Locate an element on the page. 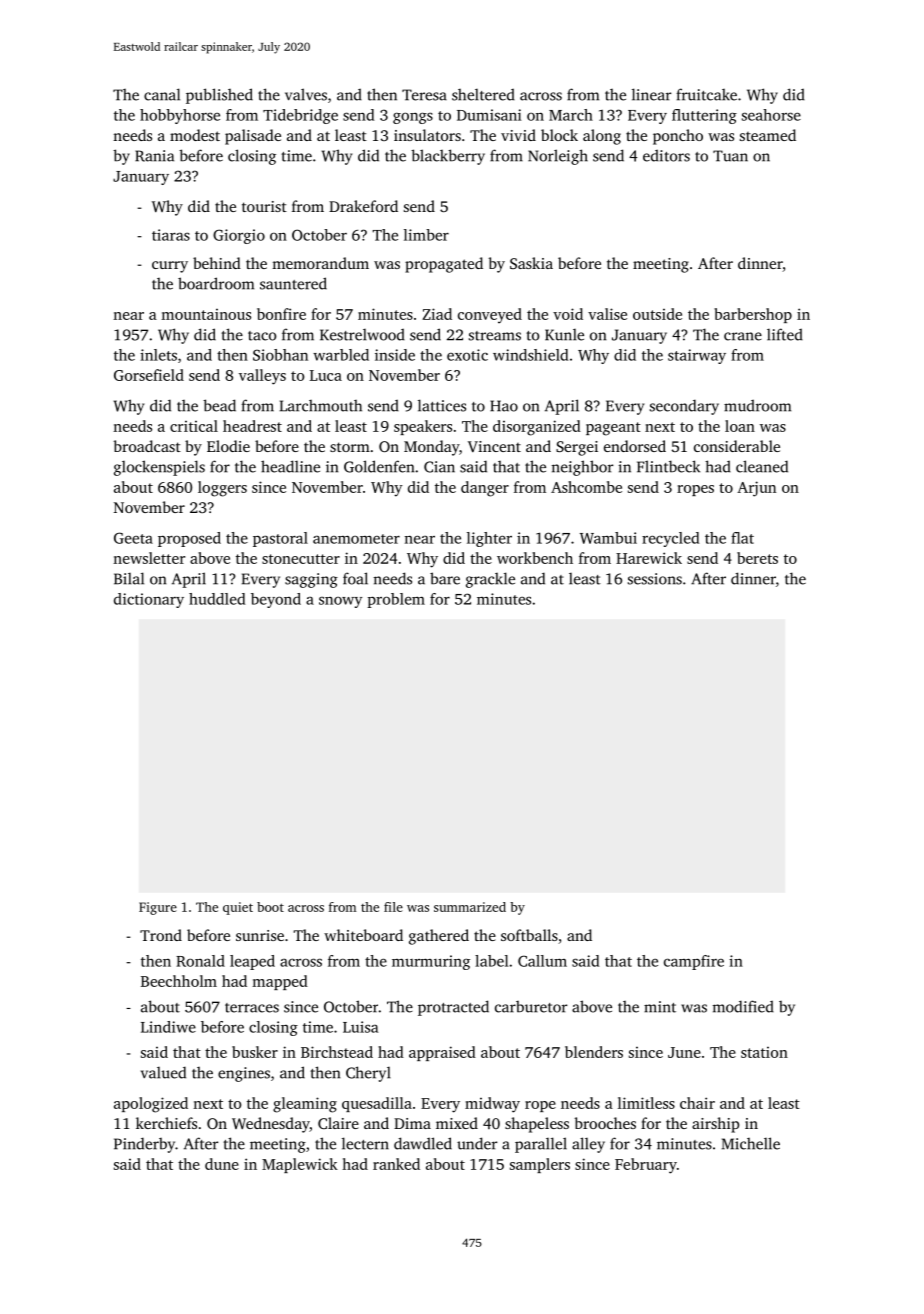  Wednesday is located at coordinates (271, 1125).
